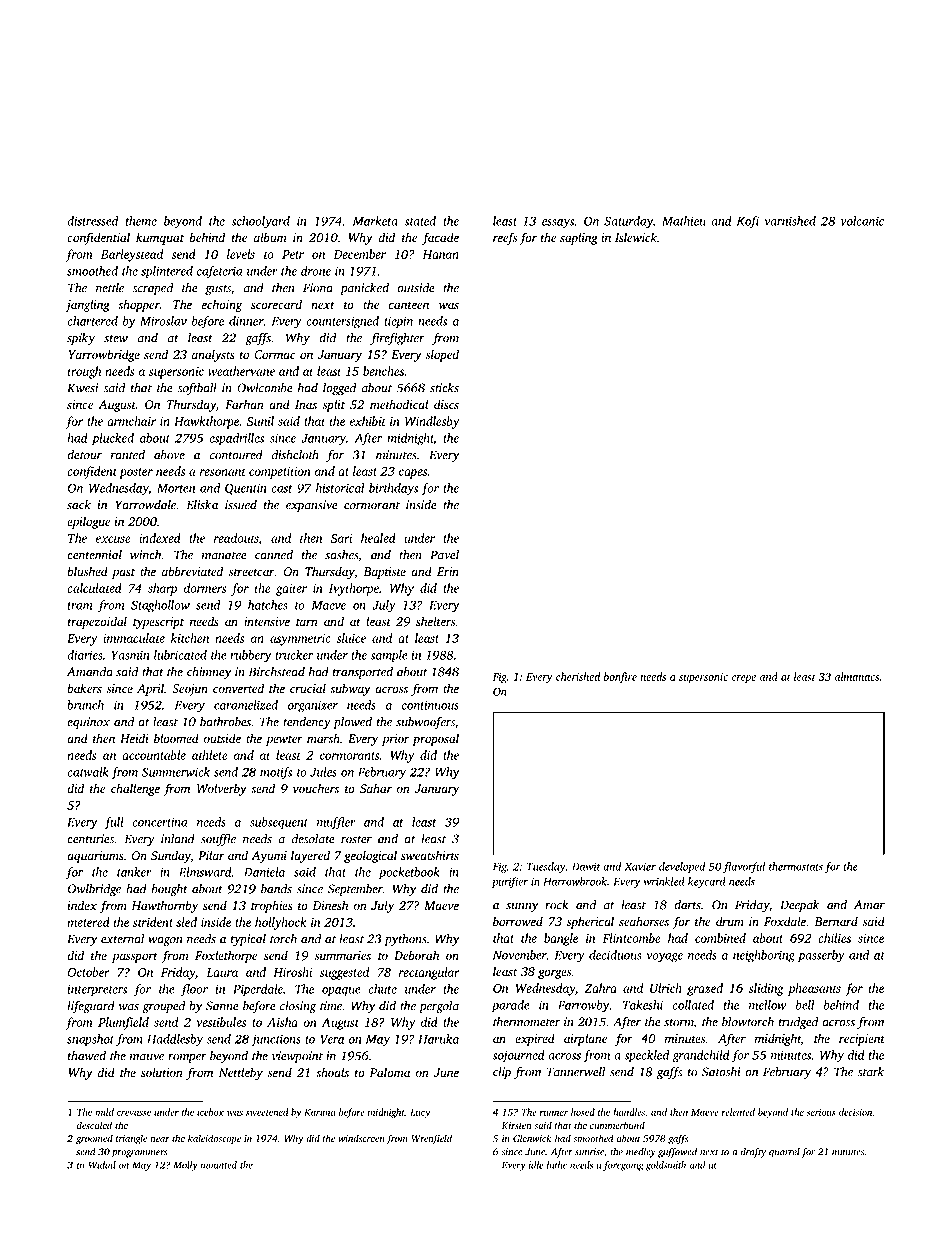  Describe the element at coordinates (92, 221) in the screenshot. I see `distressed` at that location.
